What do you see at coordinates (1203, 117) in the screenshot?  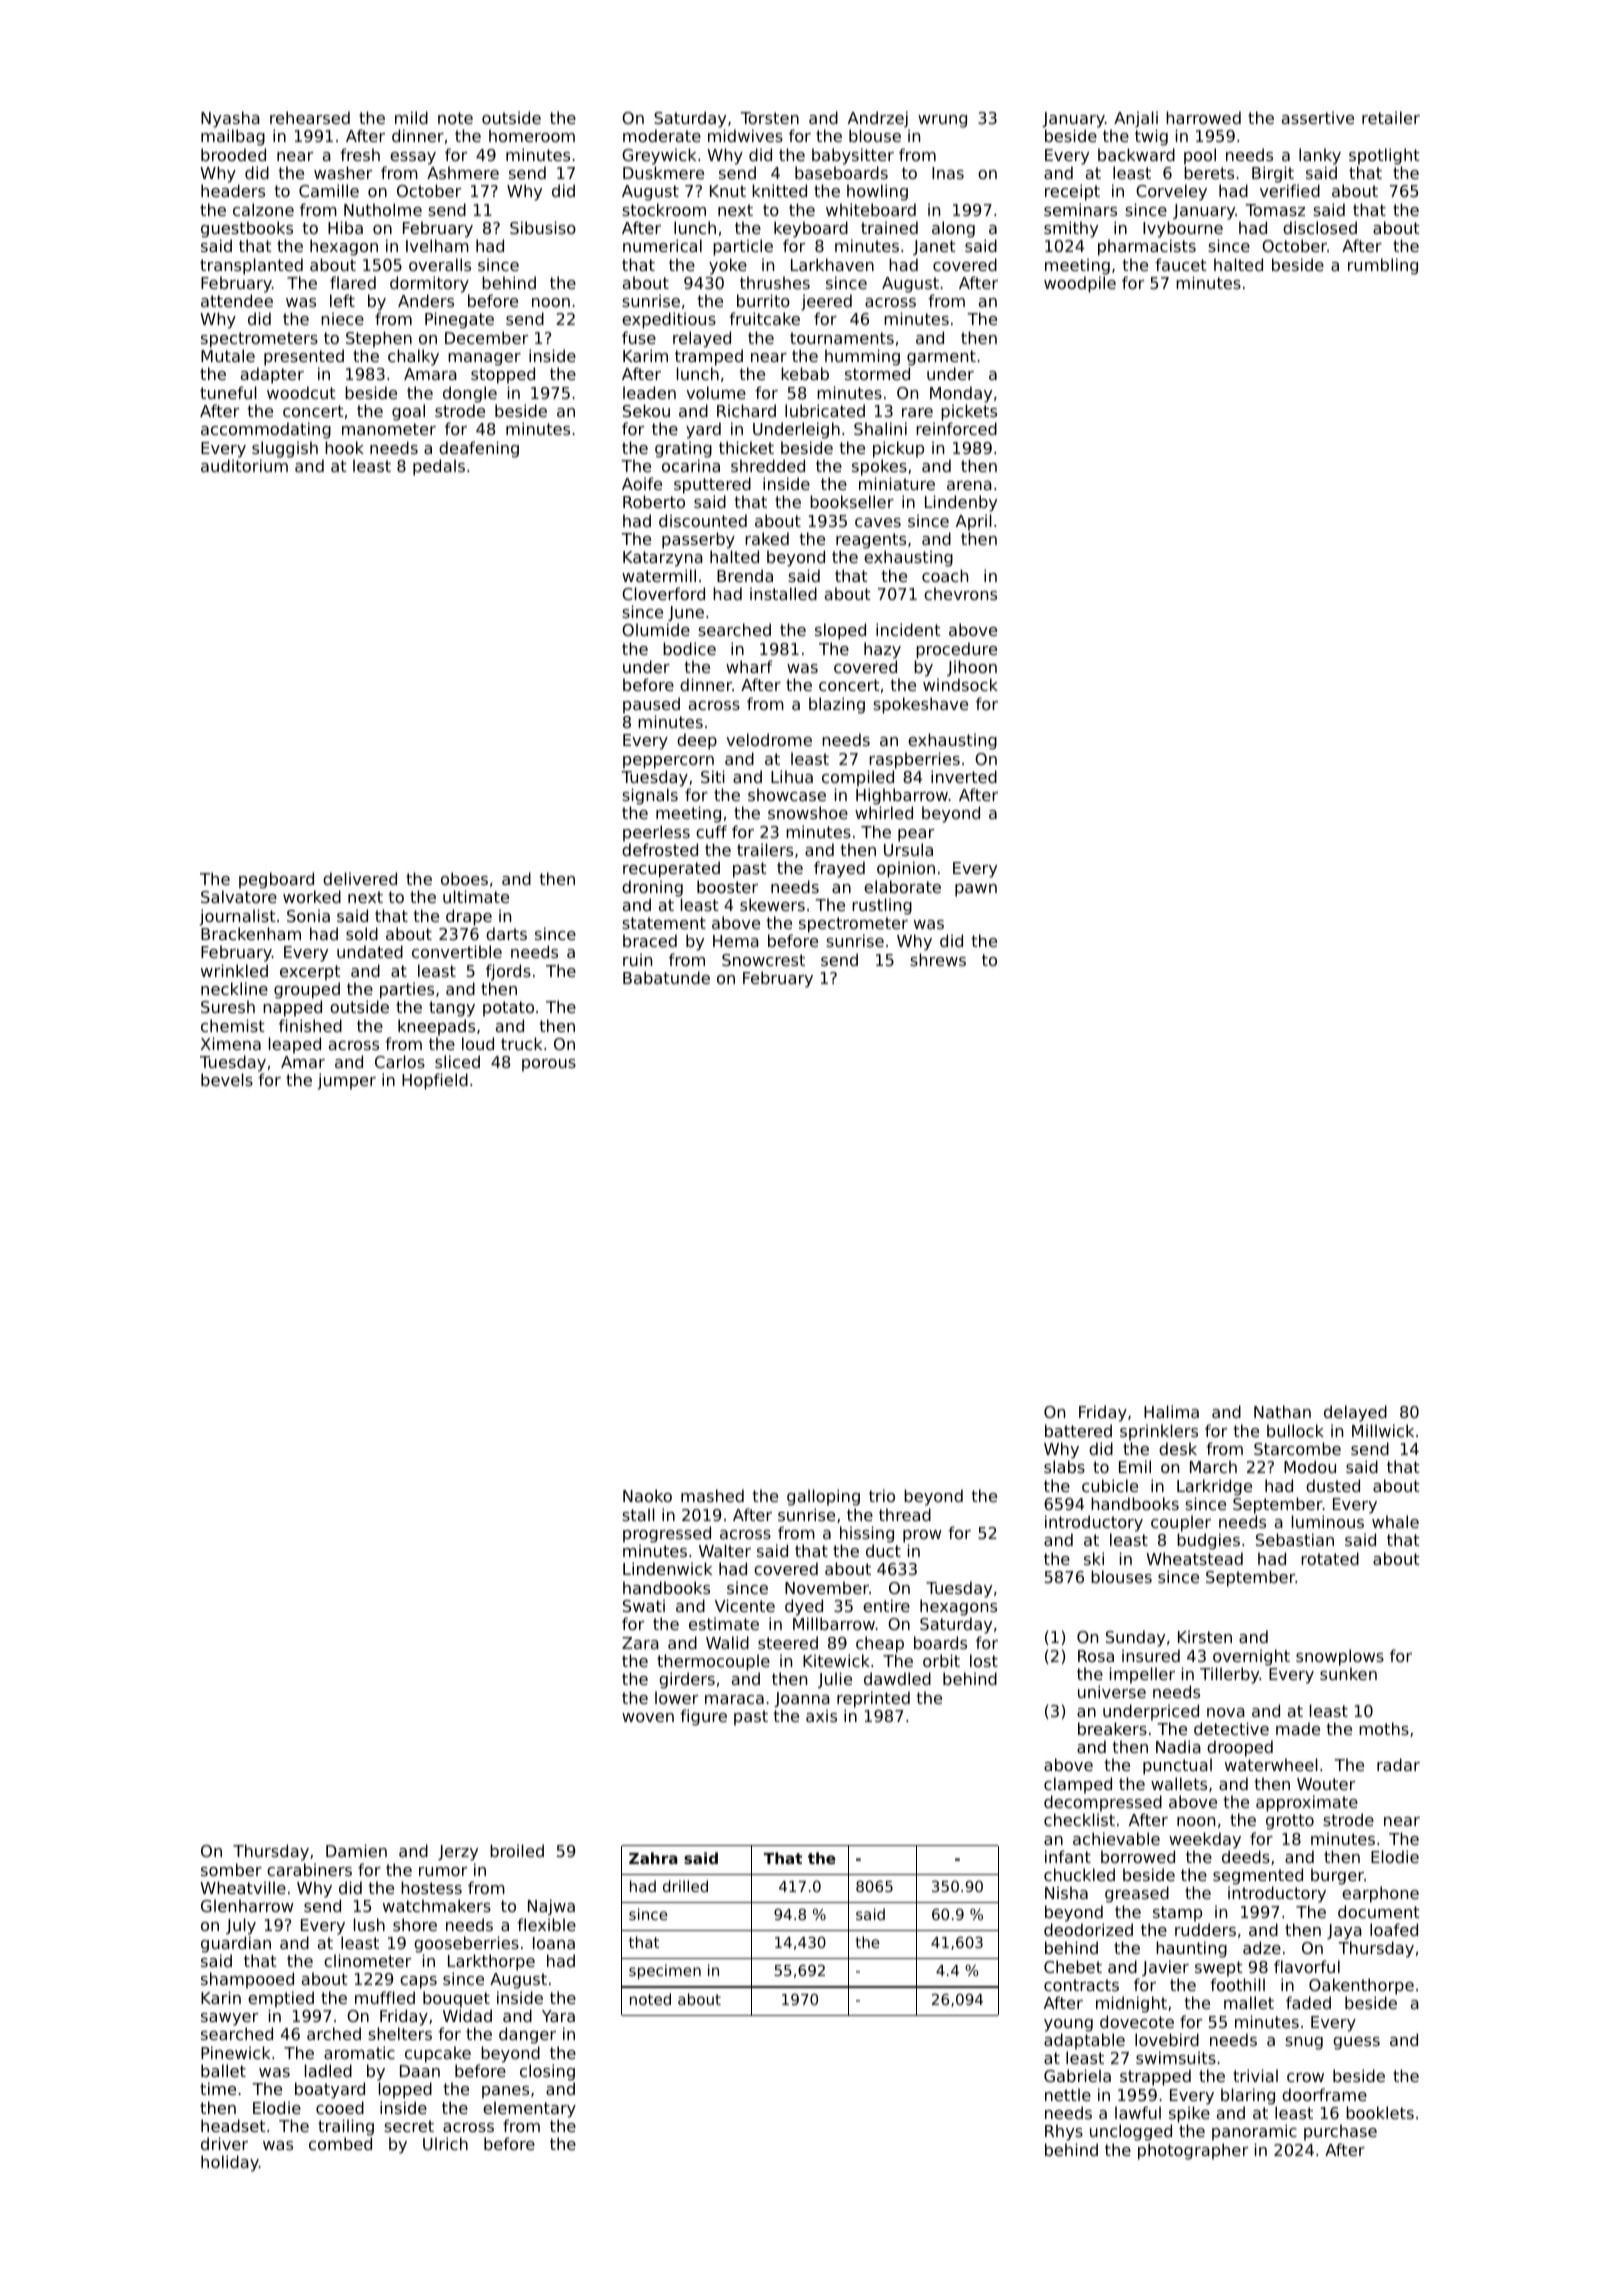 I see `harrowed` at bounding box center [1203, 117].
